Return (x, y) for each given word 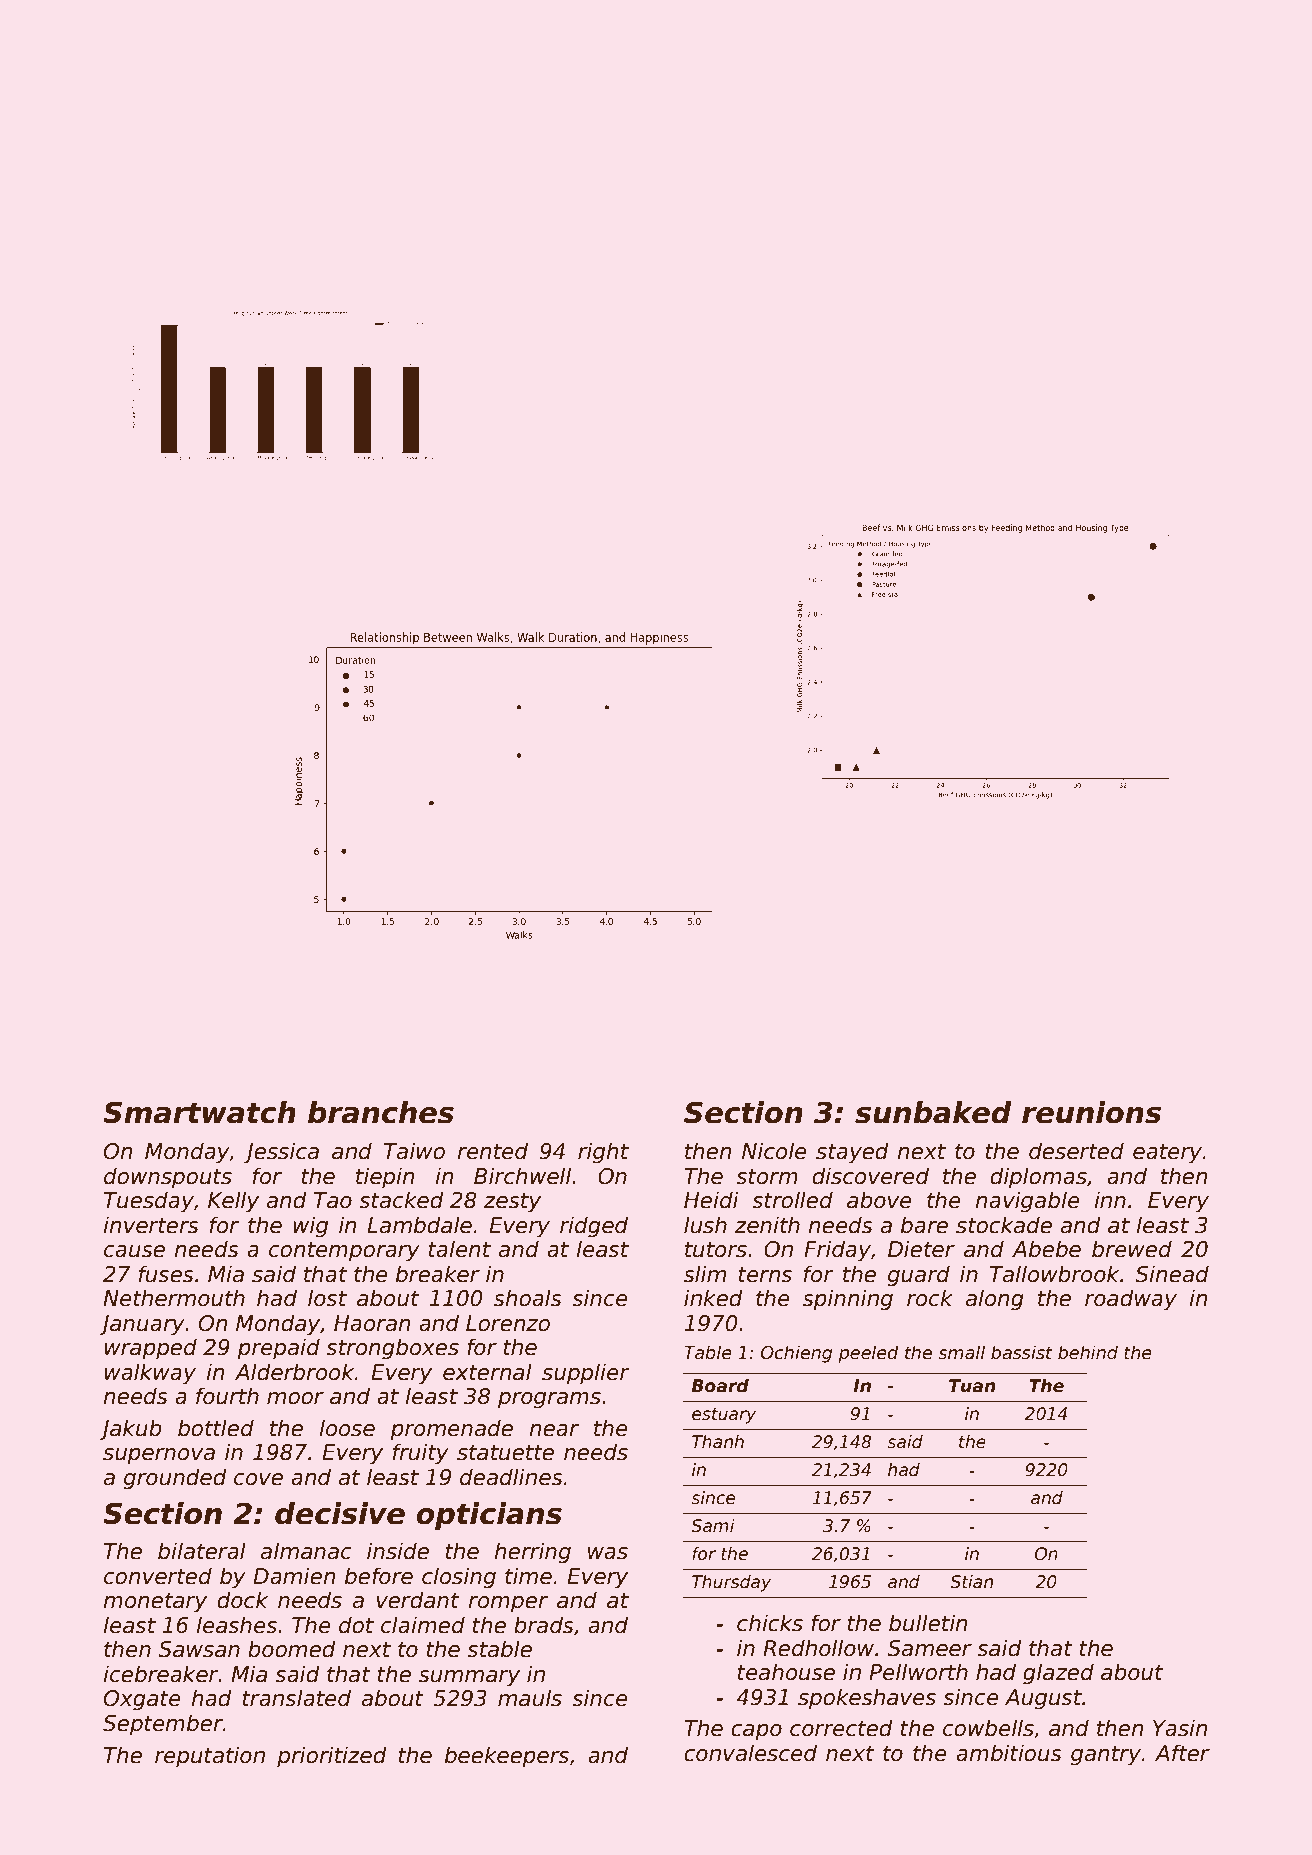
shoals (528, 1298)
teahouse (786, 1672)
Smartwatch (199, 1112)
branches (381, 1112)
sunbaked (933, 1112)
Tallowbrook (1054, 1274)
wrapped (151, 1349)
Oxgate (142, 1700)
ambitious (1009, 1753)
